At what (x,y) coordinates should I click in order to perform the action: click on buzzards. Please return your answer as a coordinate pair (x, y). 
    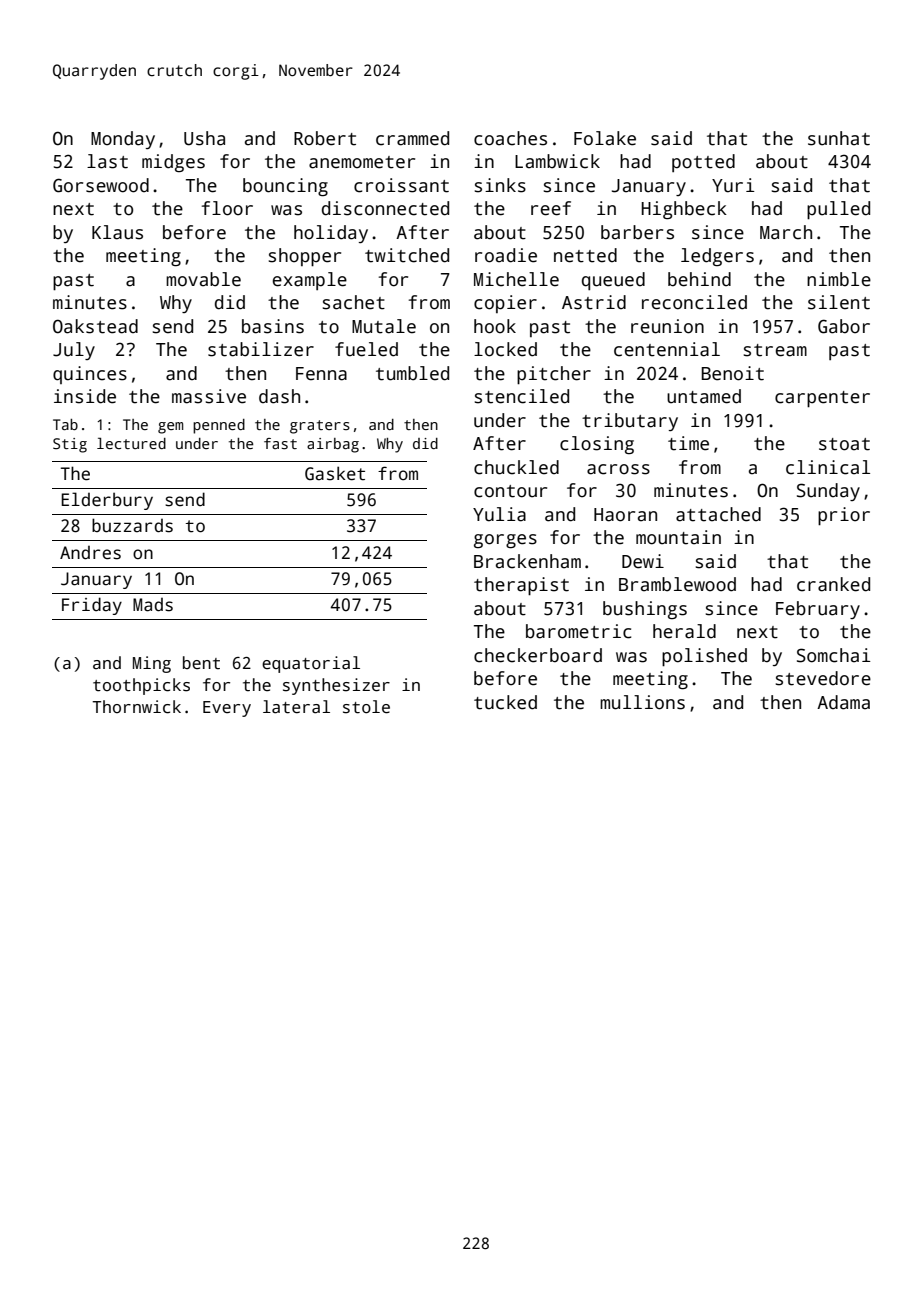
    Looking at the image, I should click on (132, 525).
